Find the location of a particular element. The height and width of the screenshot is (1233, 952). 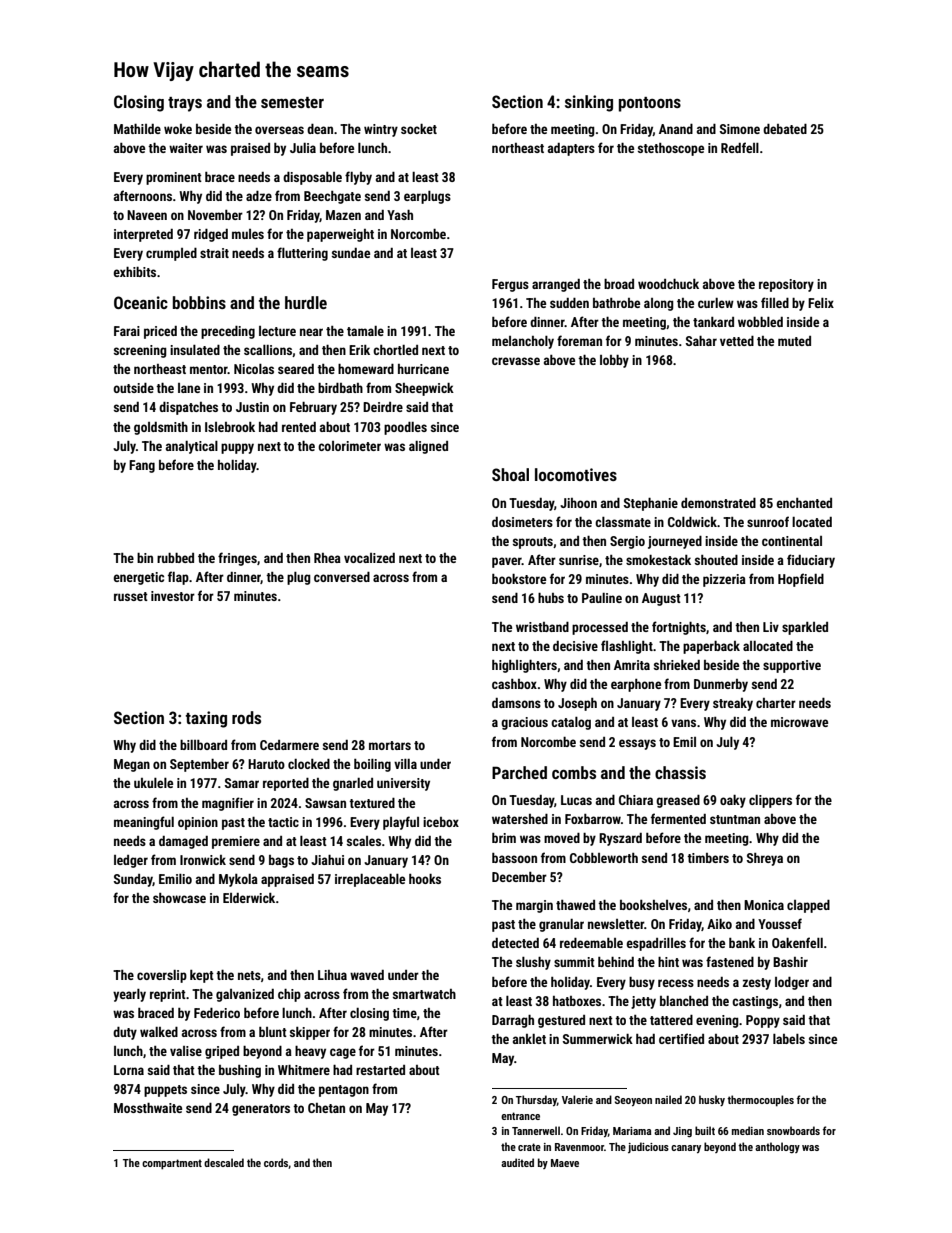

audited is located at coordinates (517, 1162).
